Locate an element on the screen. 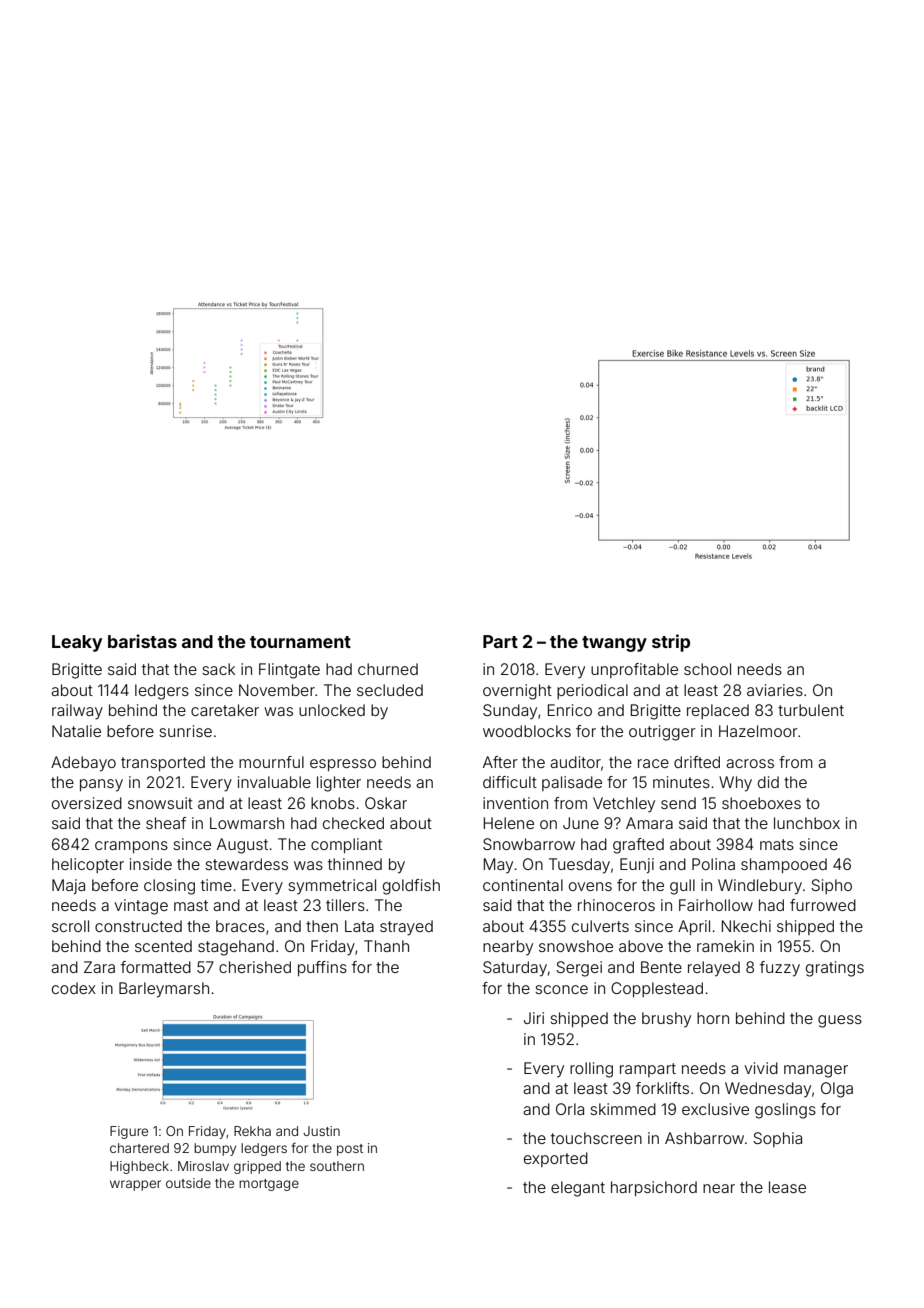 Image resolution: width=924 pixels, height=1308 pixels. churned is located at coordinates (388, 669).
